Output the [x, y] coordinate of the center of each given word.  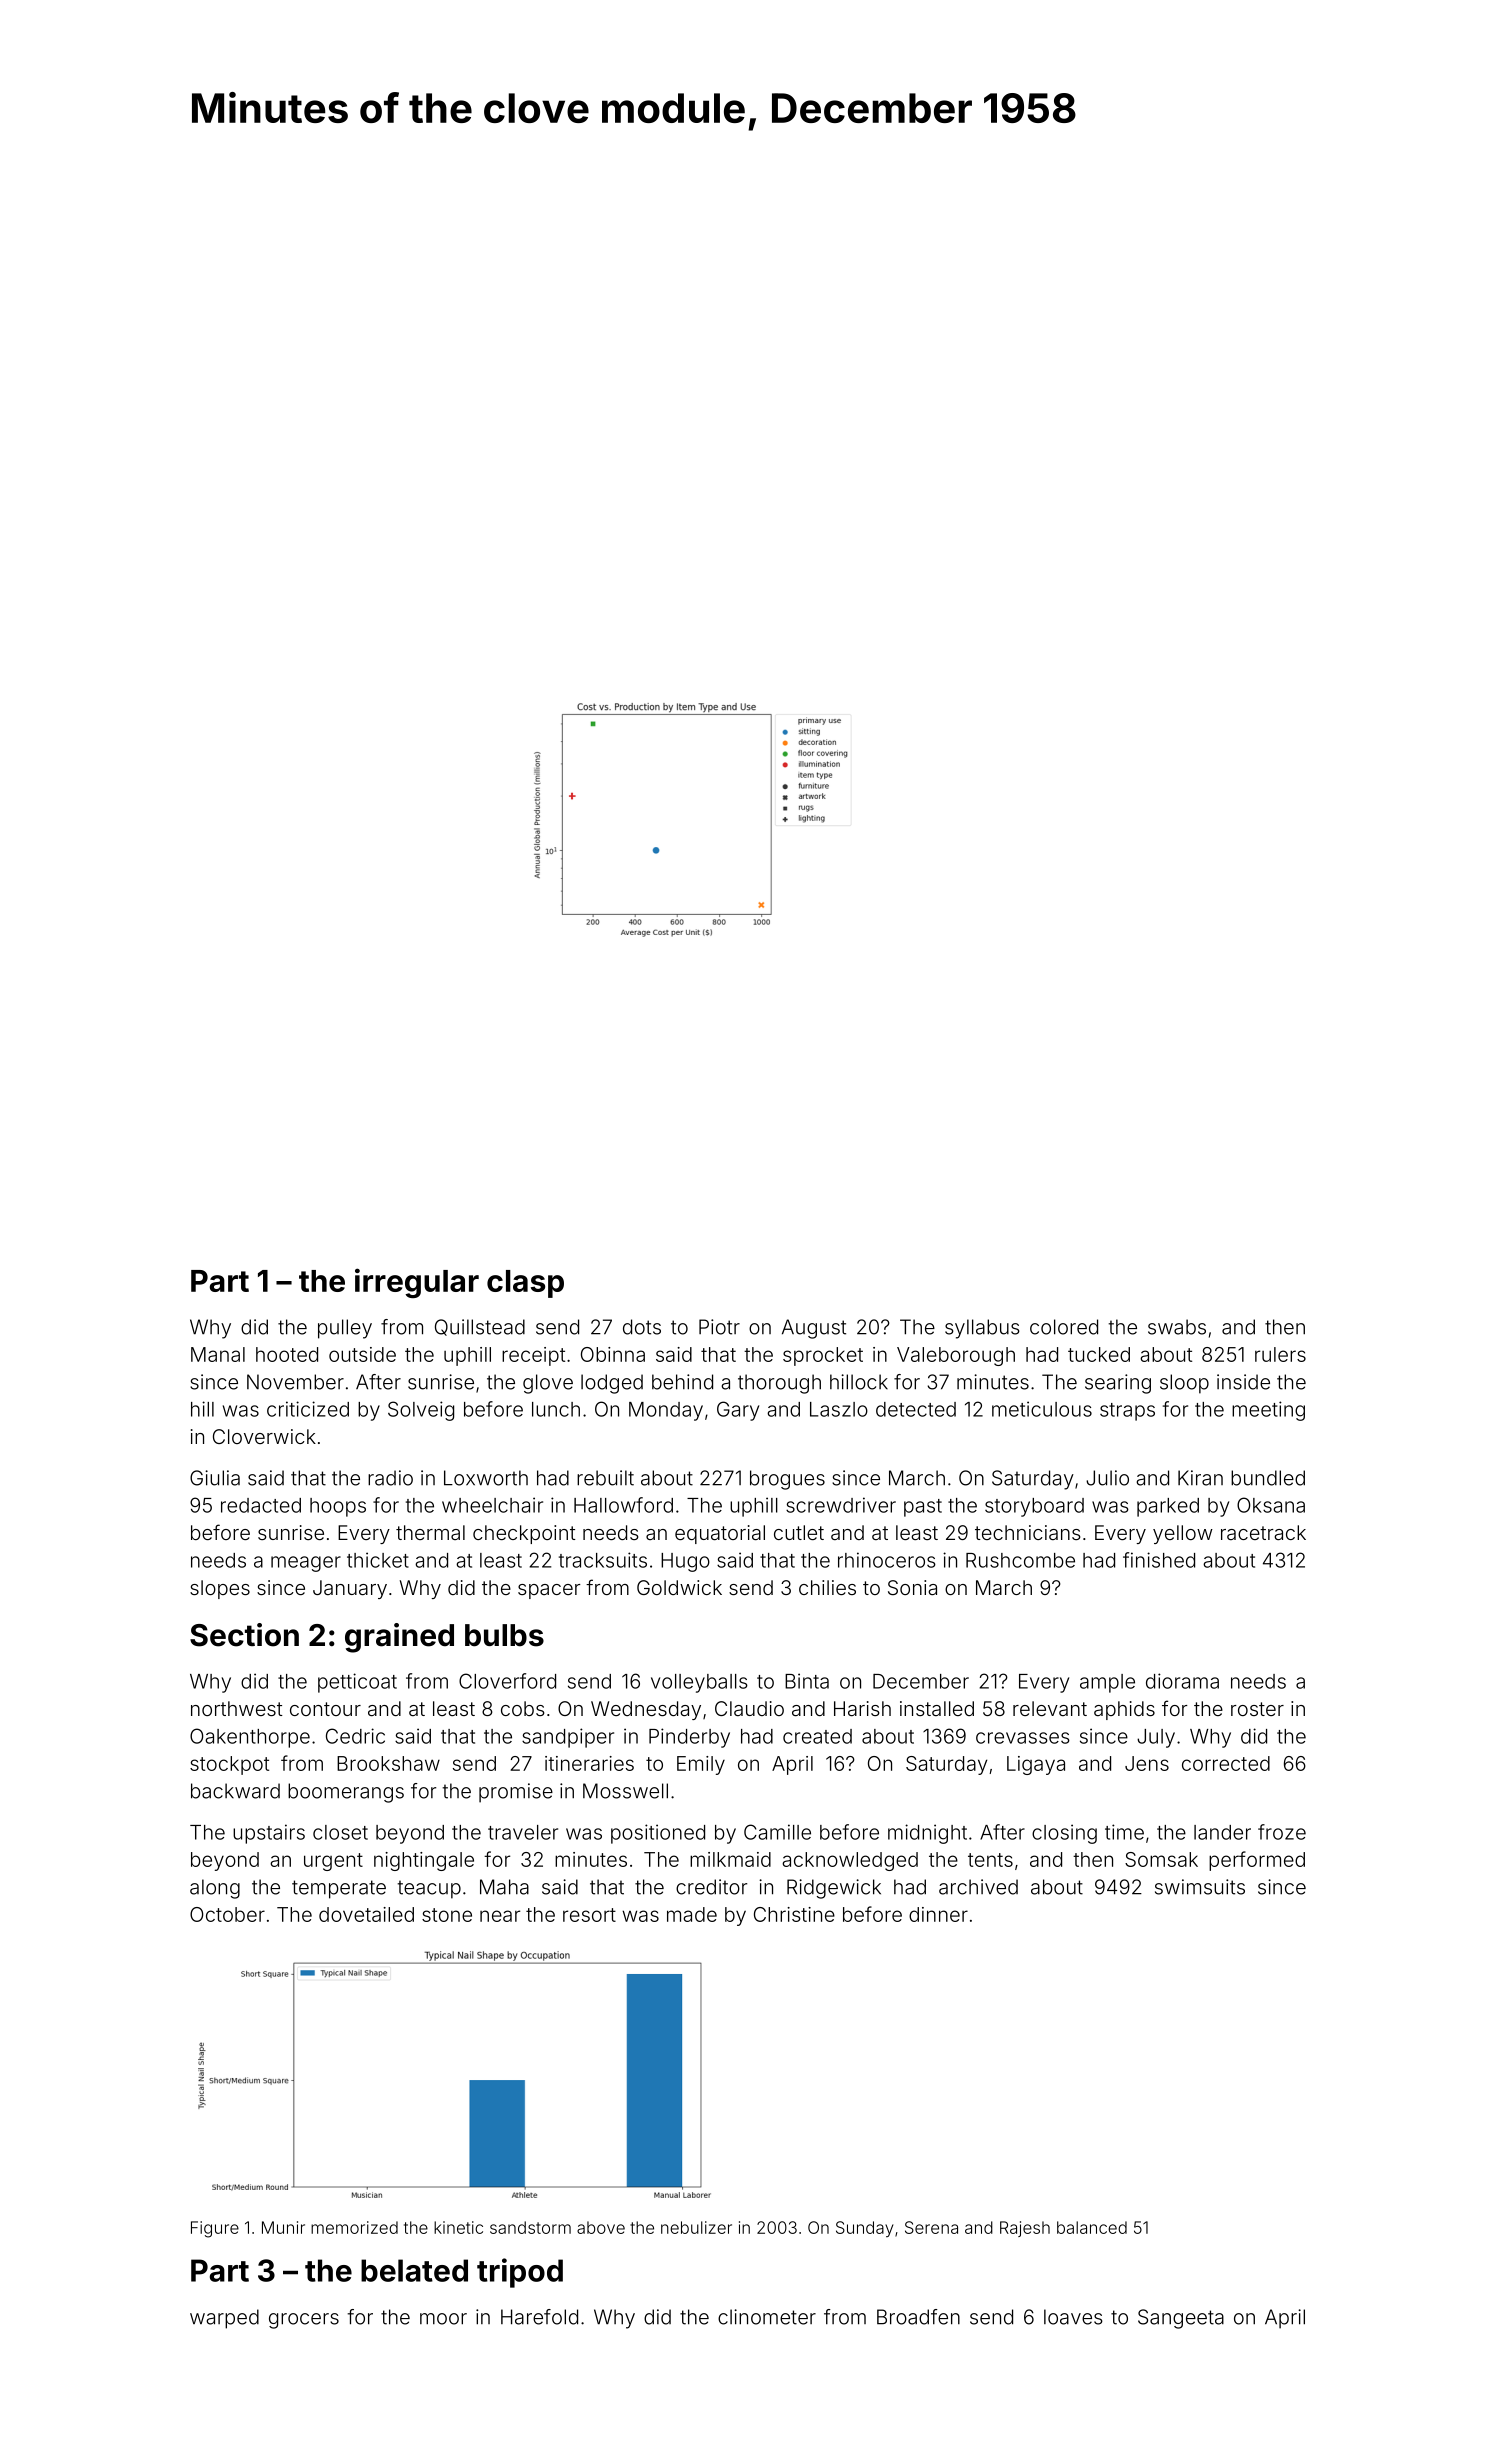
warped [224, 2319]
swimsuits [1200, 1887]
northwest [237, 1708]
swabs [1177, 1327]
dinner [938, 1914]
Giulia [215, 1478]
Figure [215, 2229]
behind [682, 1382]
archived [978, 1887]
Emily [701, 1765]
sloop [1184, 1384]
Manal [218, 1354]
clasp [525, 1284]
